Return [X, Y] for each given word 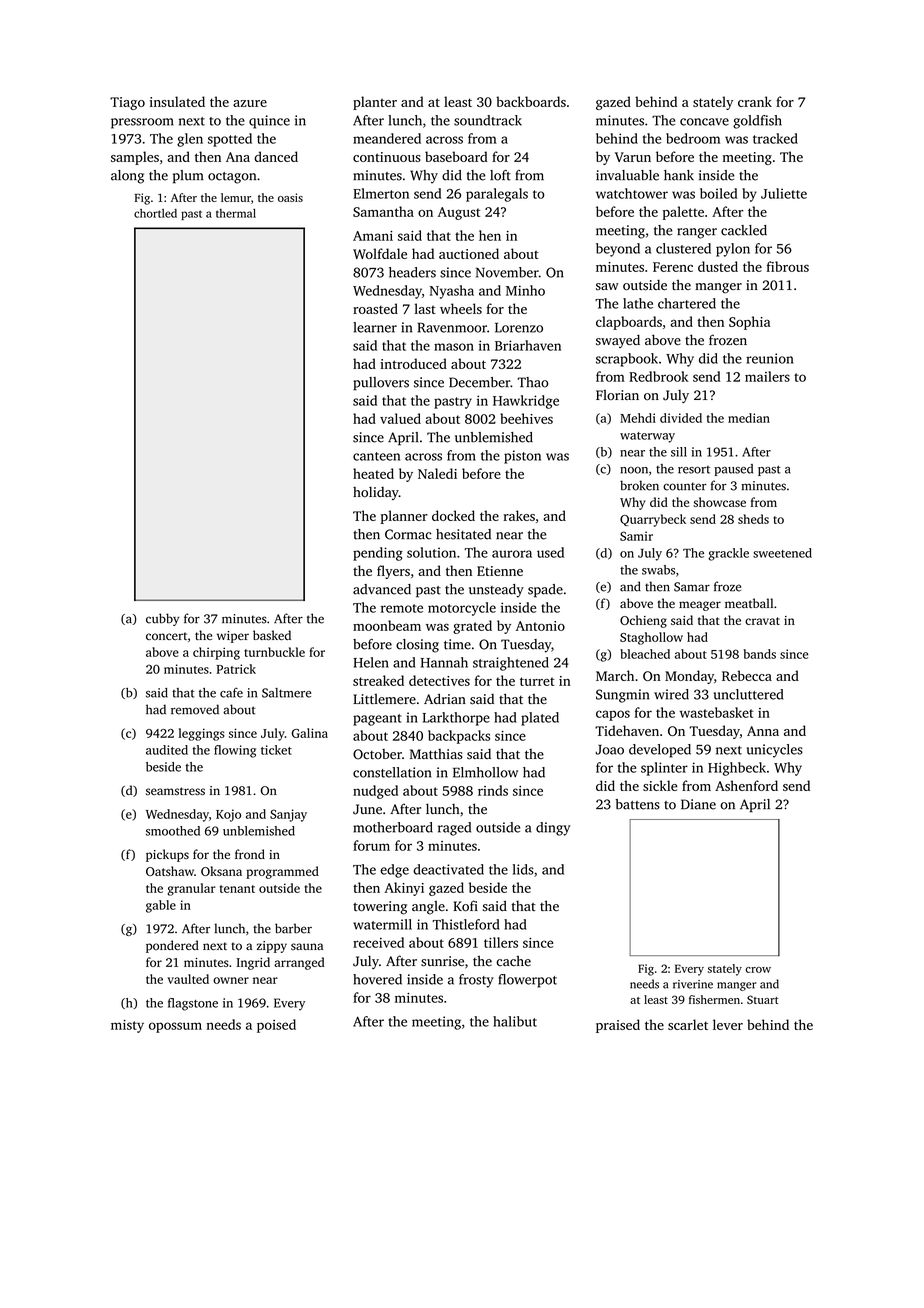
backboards [531, 101]
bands [759, 654]
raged [454, 829]
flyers [393, 572]
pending [378, 554]
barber [293, 928]
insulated [177, 101]
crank [755, 101]
